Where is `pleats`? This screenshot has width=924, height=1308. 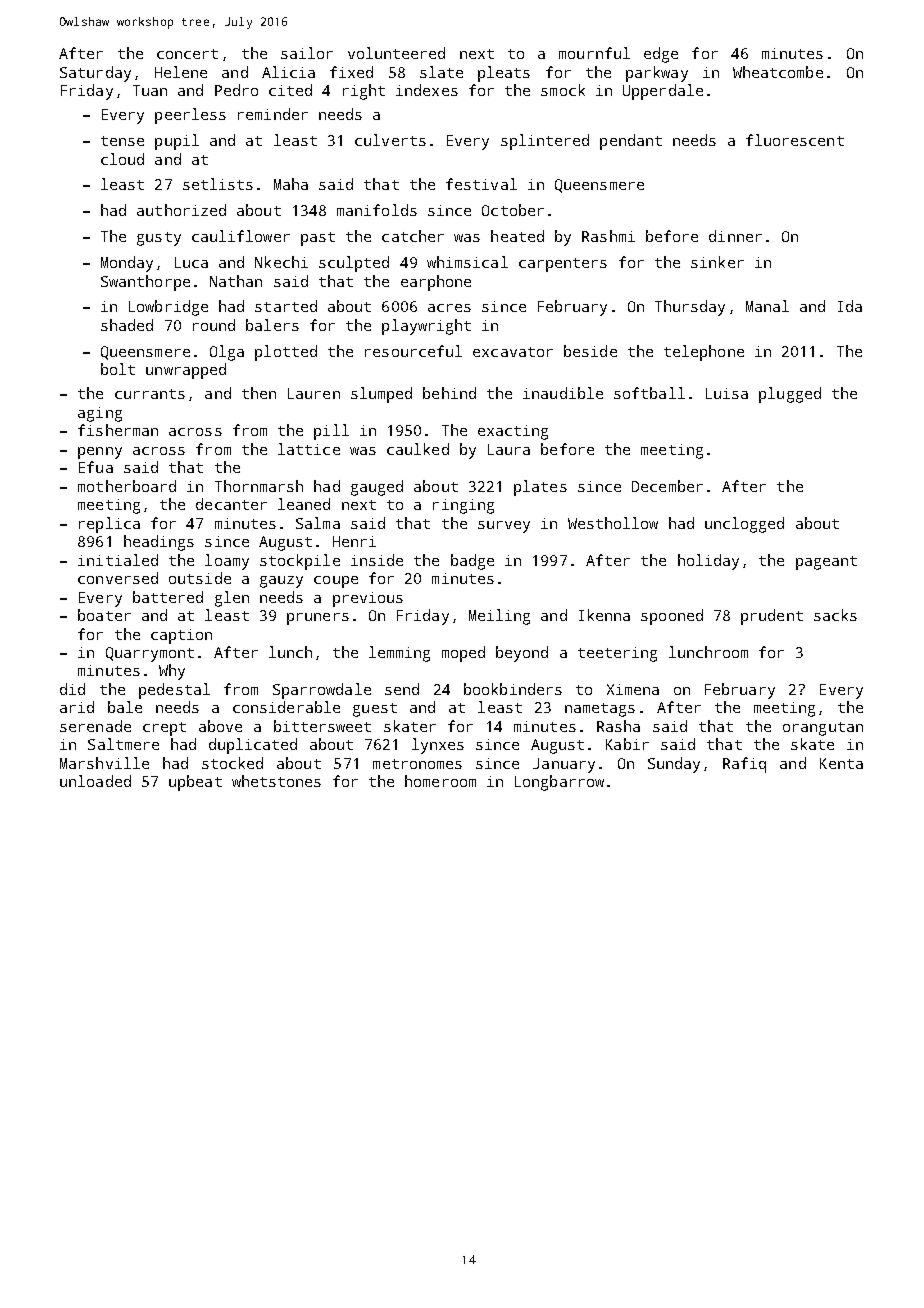
pleats is located at coordinates (504, 74).
